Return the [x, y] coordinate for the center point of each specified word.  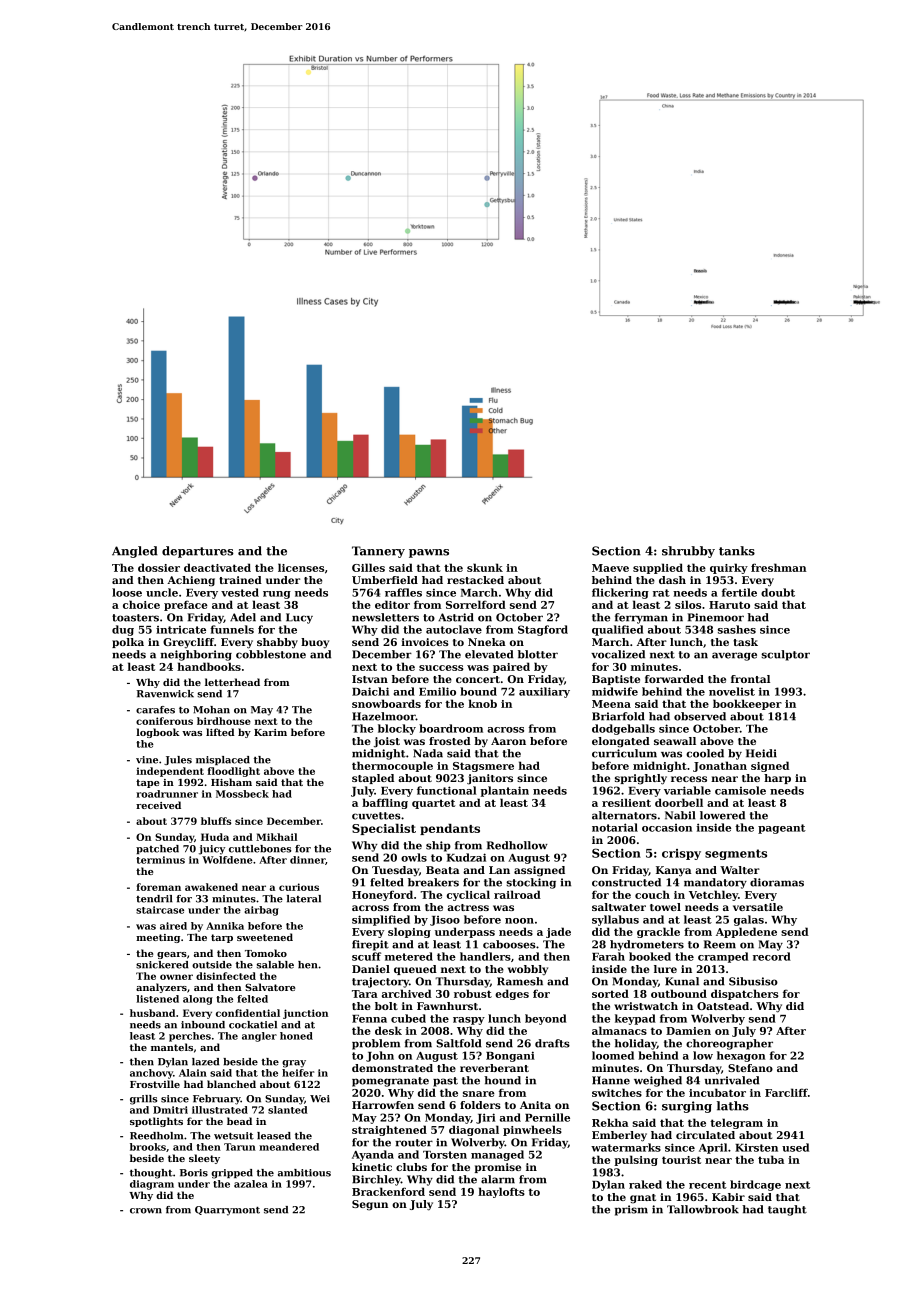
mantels [172, 1047]
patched [157, 849]
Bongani [510, 1056]
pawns [429, 553]
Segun [370, 1205]
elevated [489, 654]
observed [700, 716]
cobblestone [271, 654]
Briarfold [618, 716]
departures [198, 552]
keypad [635, 1019]
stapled [373, 779]
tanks [737, 551]
